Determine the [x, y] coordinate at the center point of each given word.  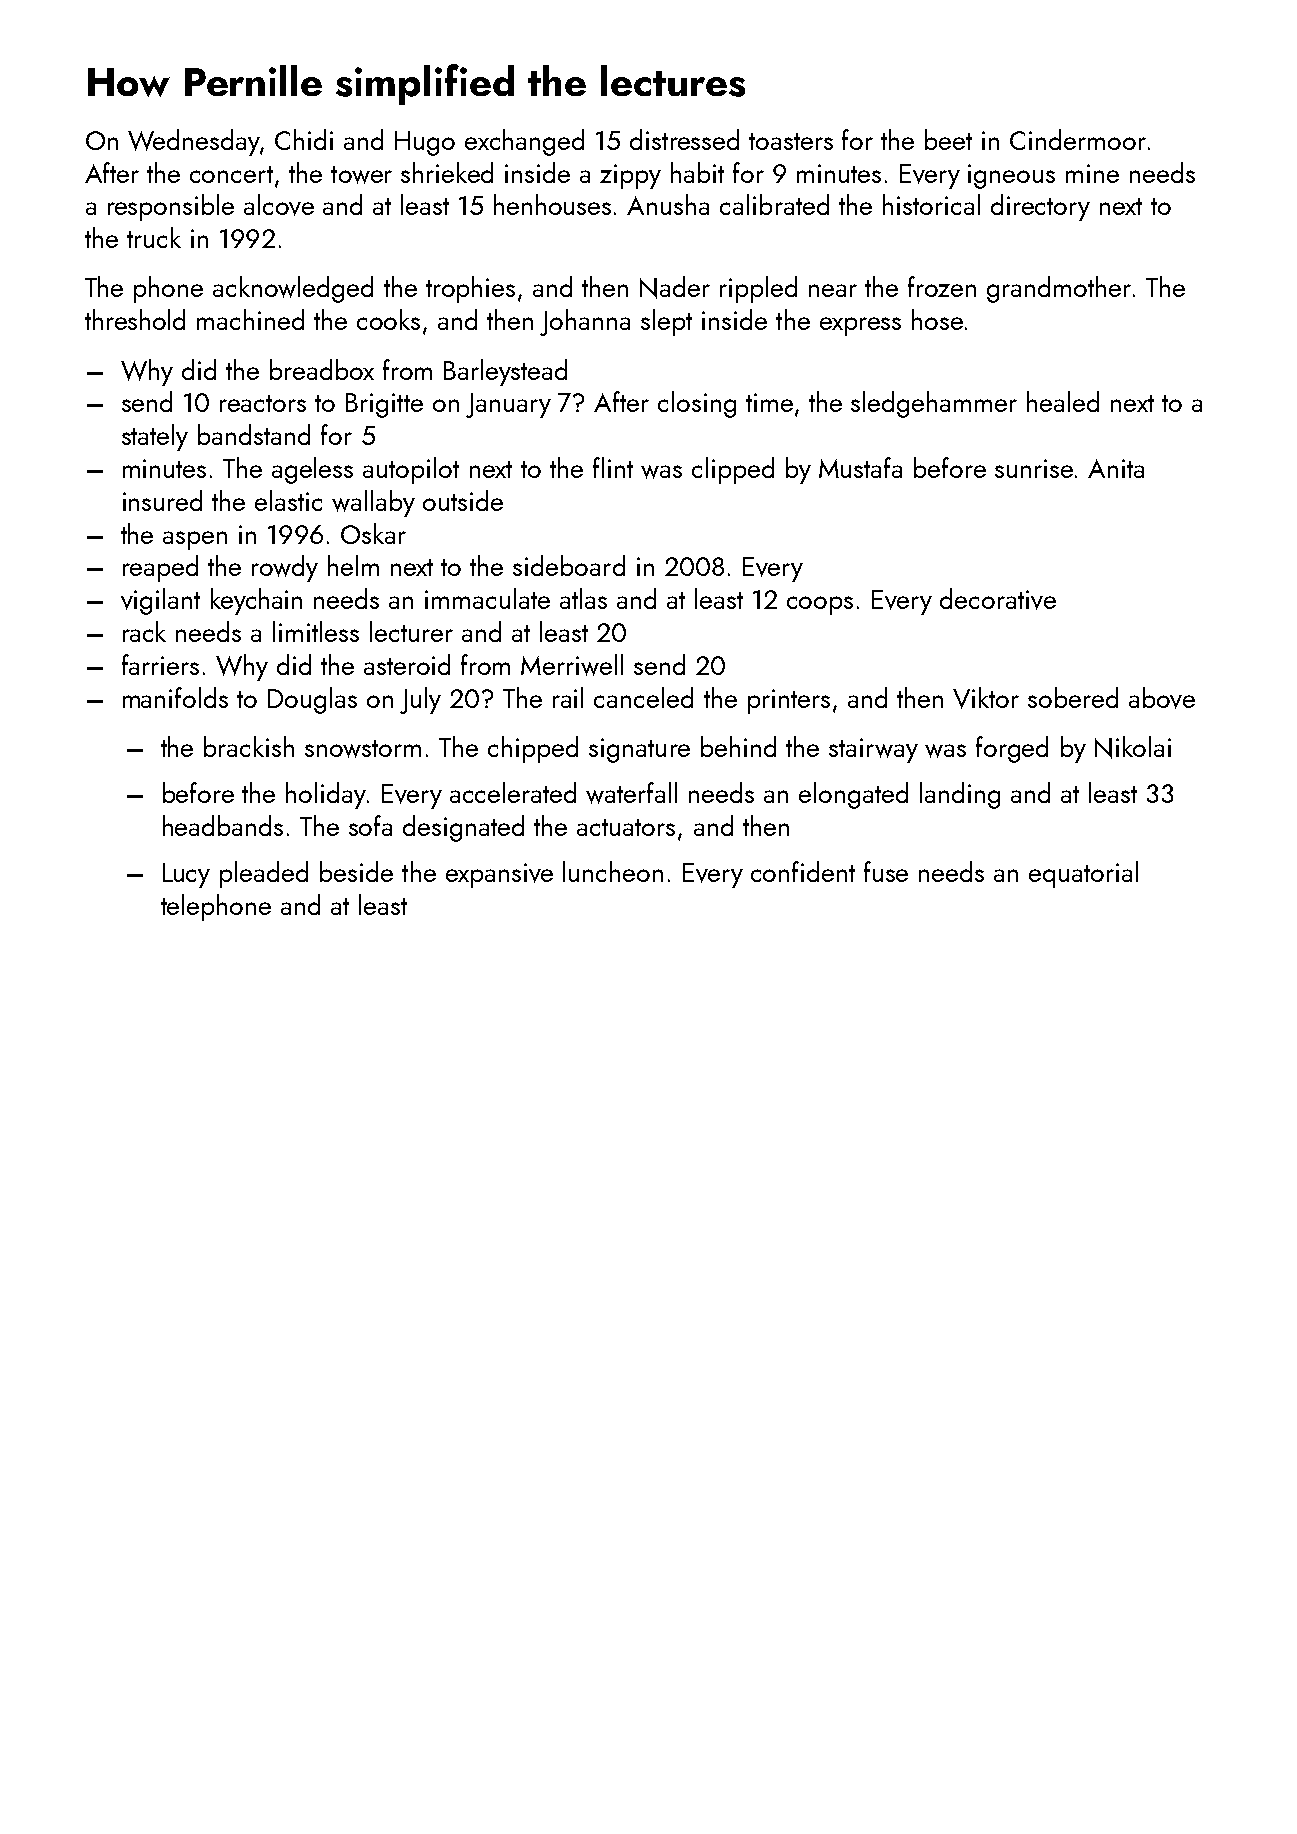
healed [1063, 401]
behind [738, 746]
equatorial [1083, 874]
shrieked [447, 172]
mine [1092, 173]
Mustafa [860, 467]
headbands [223, 825]
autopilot [411, 470]
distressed [684, 139]
